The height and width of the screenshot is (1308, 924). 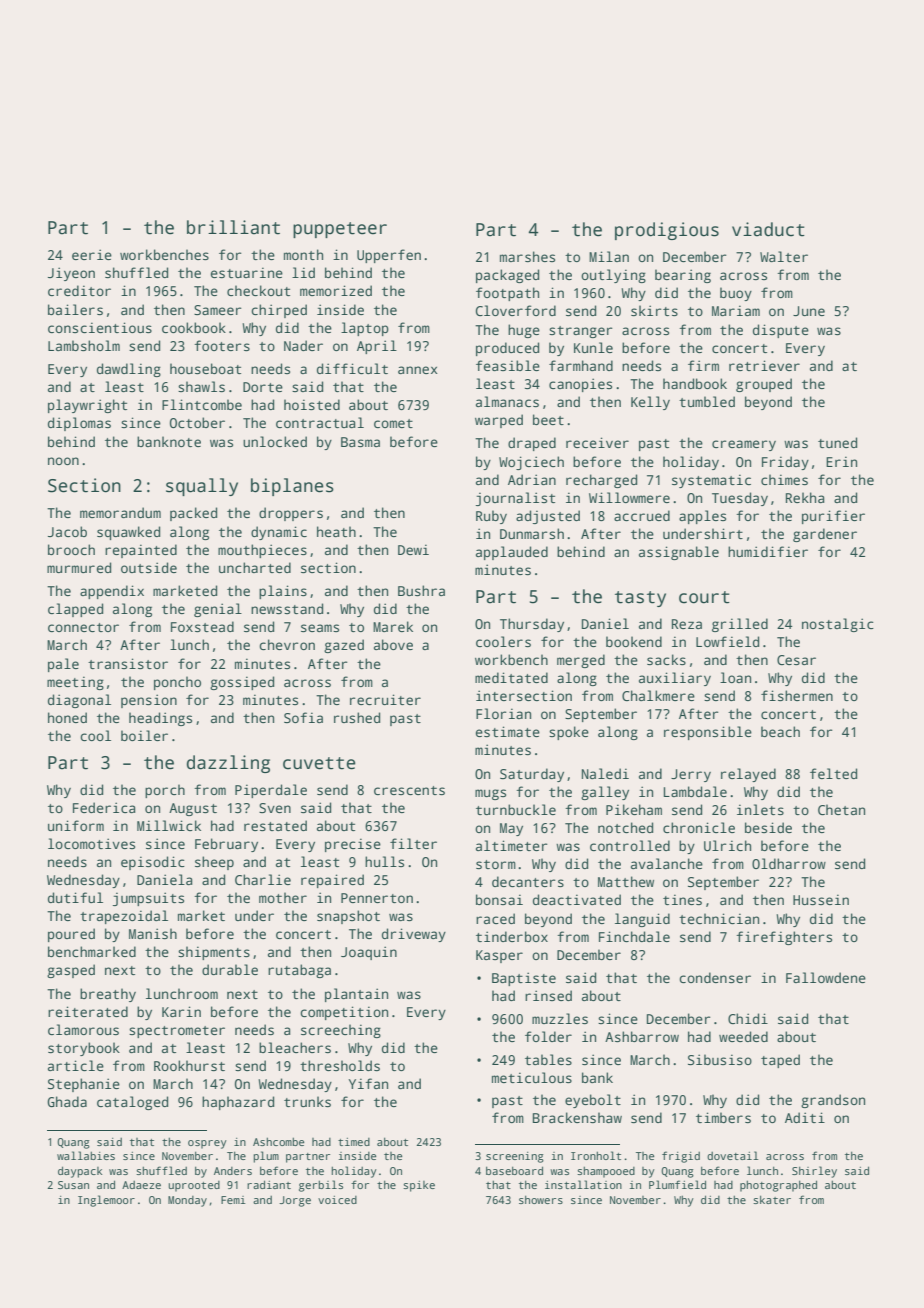 What do you see at coordinates (292, 487) in the screenshot?
I see `biplanes` at bounding box center [292, 487].
